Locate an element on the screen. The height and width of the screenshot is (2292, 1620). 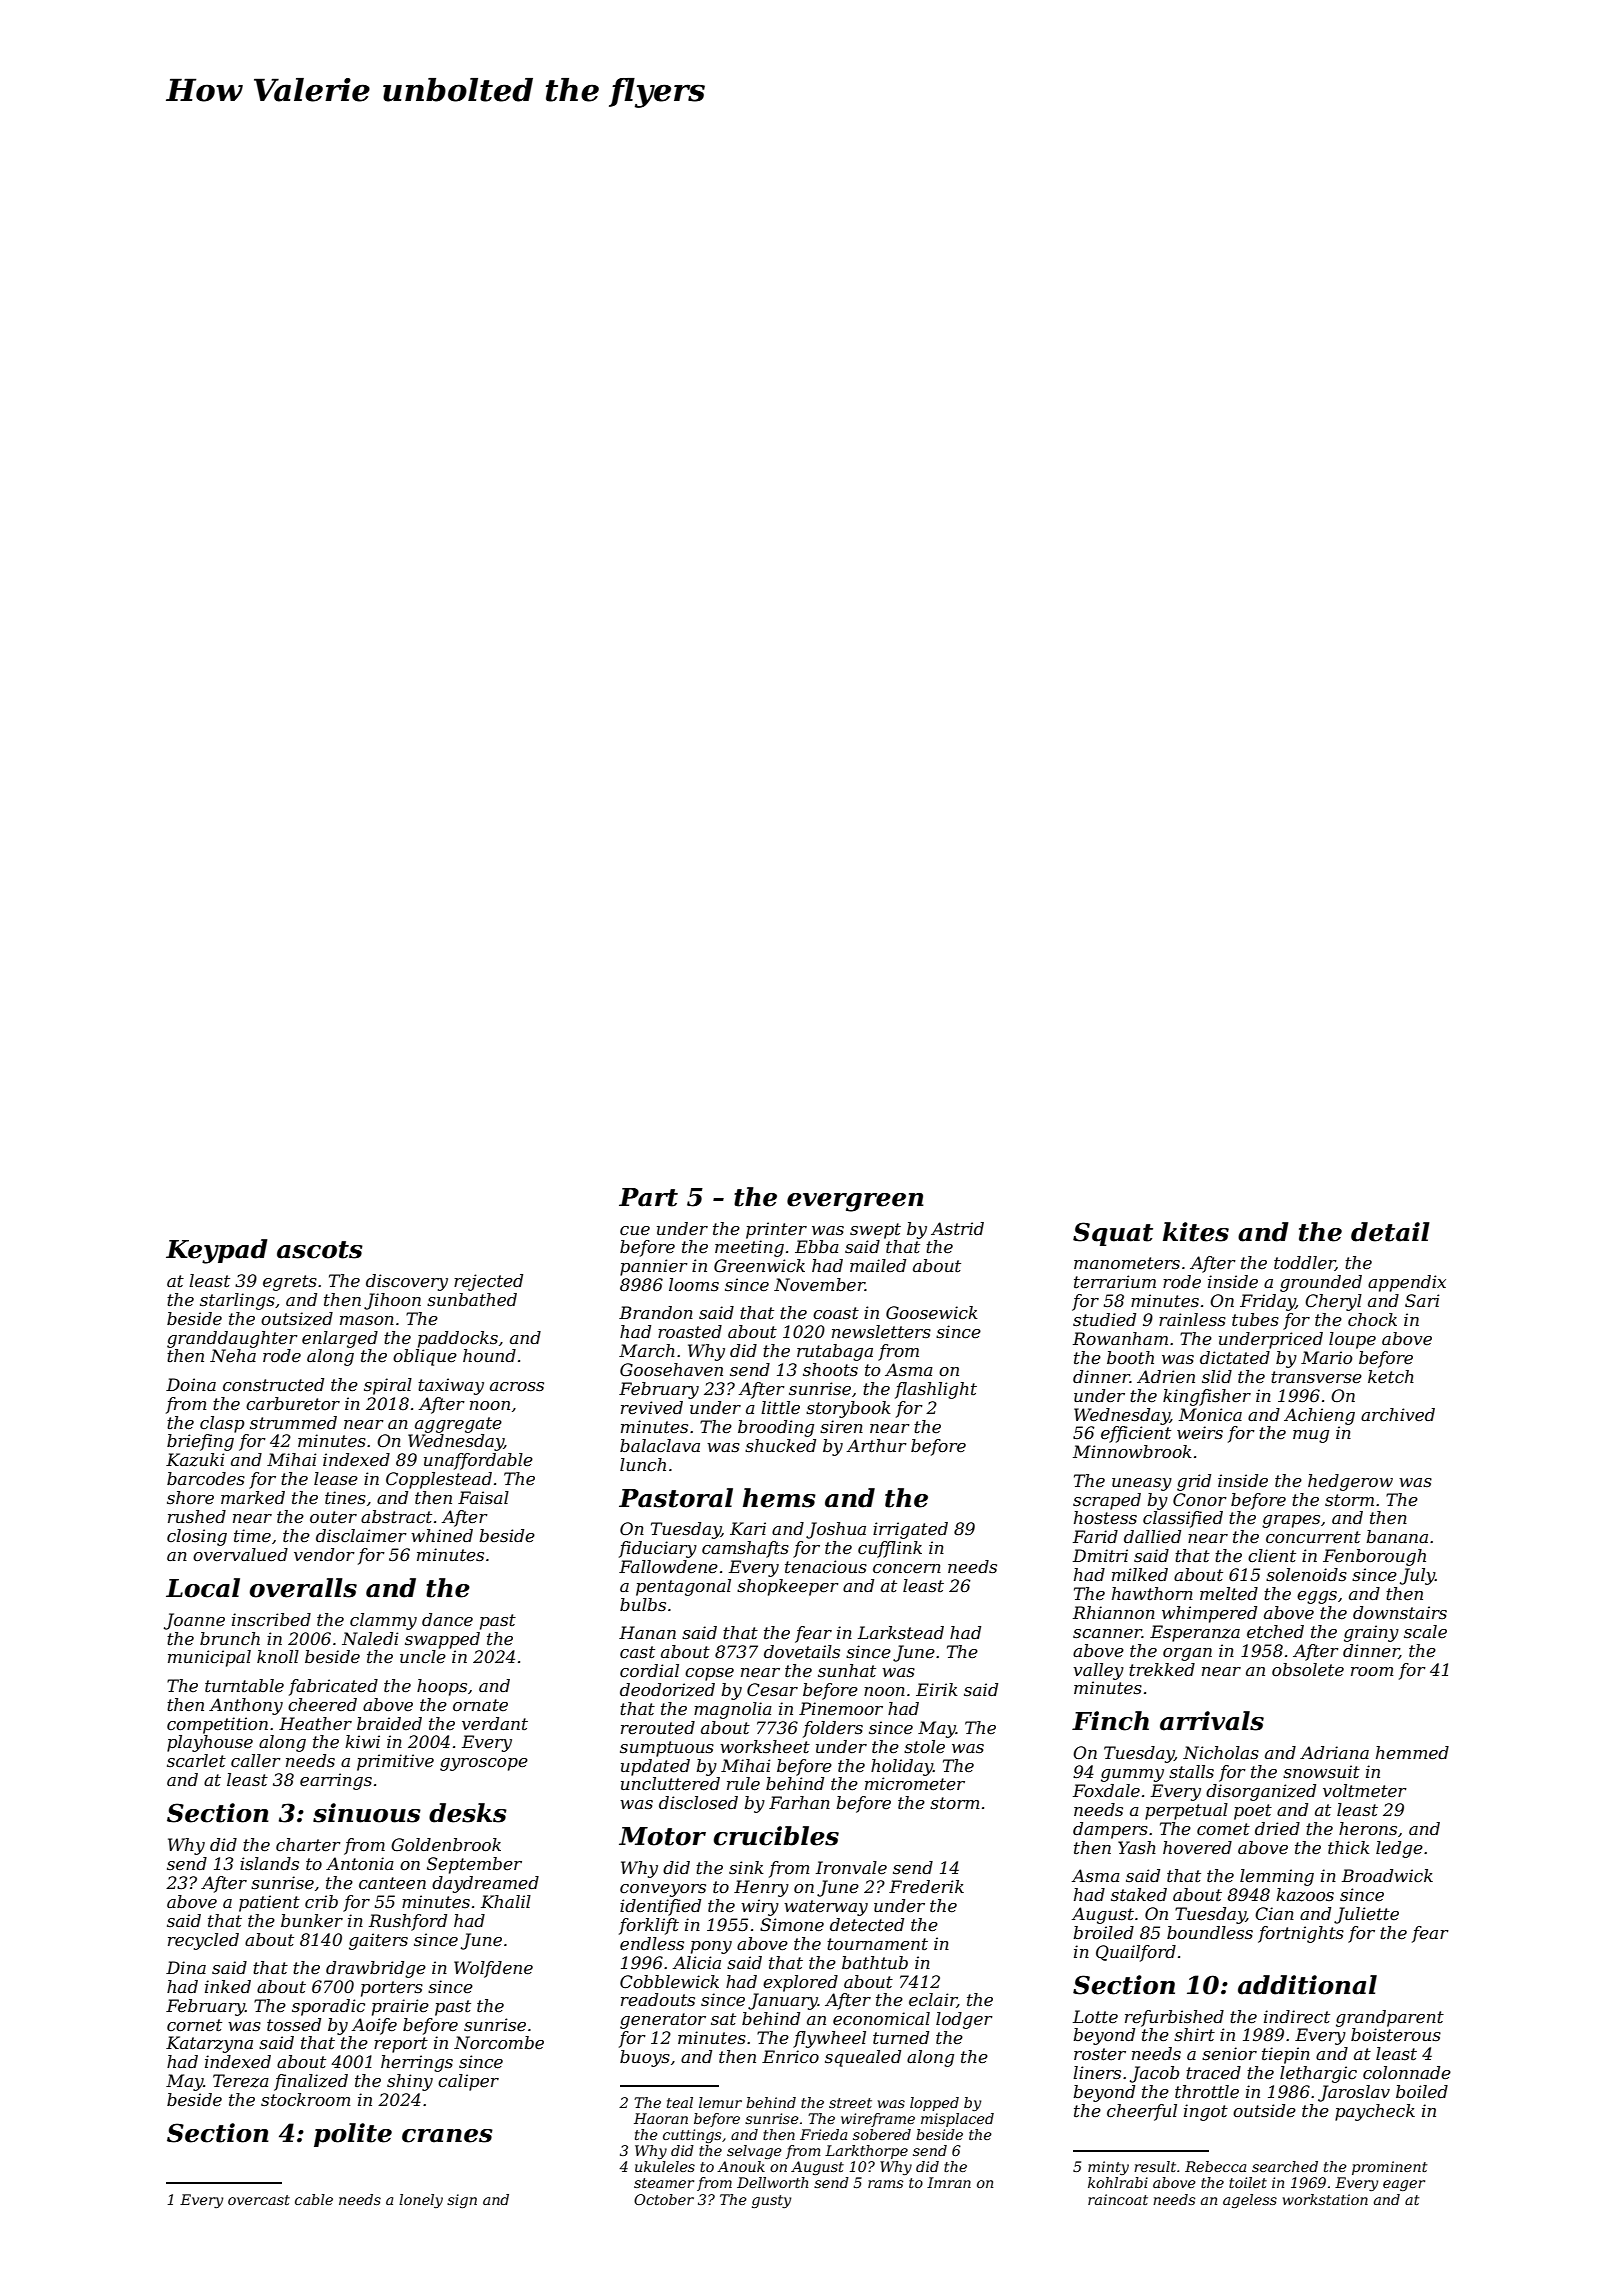
desks is located at coordinates (468, 1813).
